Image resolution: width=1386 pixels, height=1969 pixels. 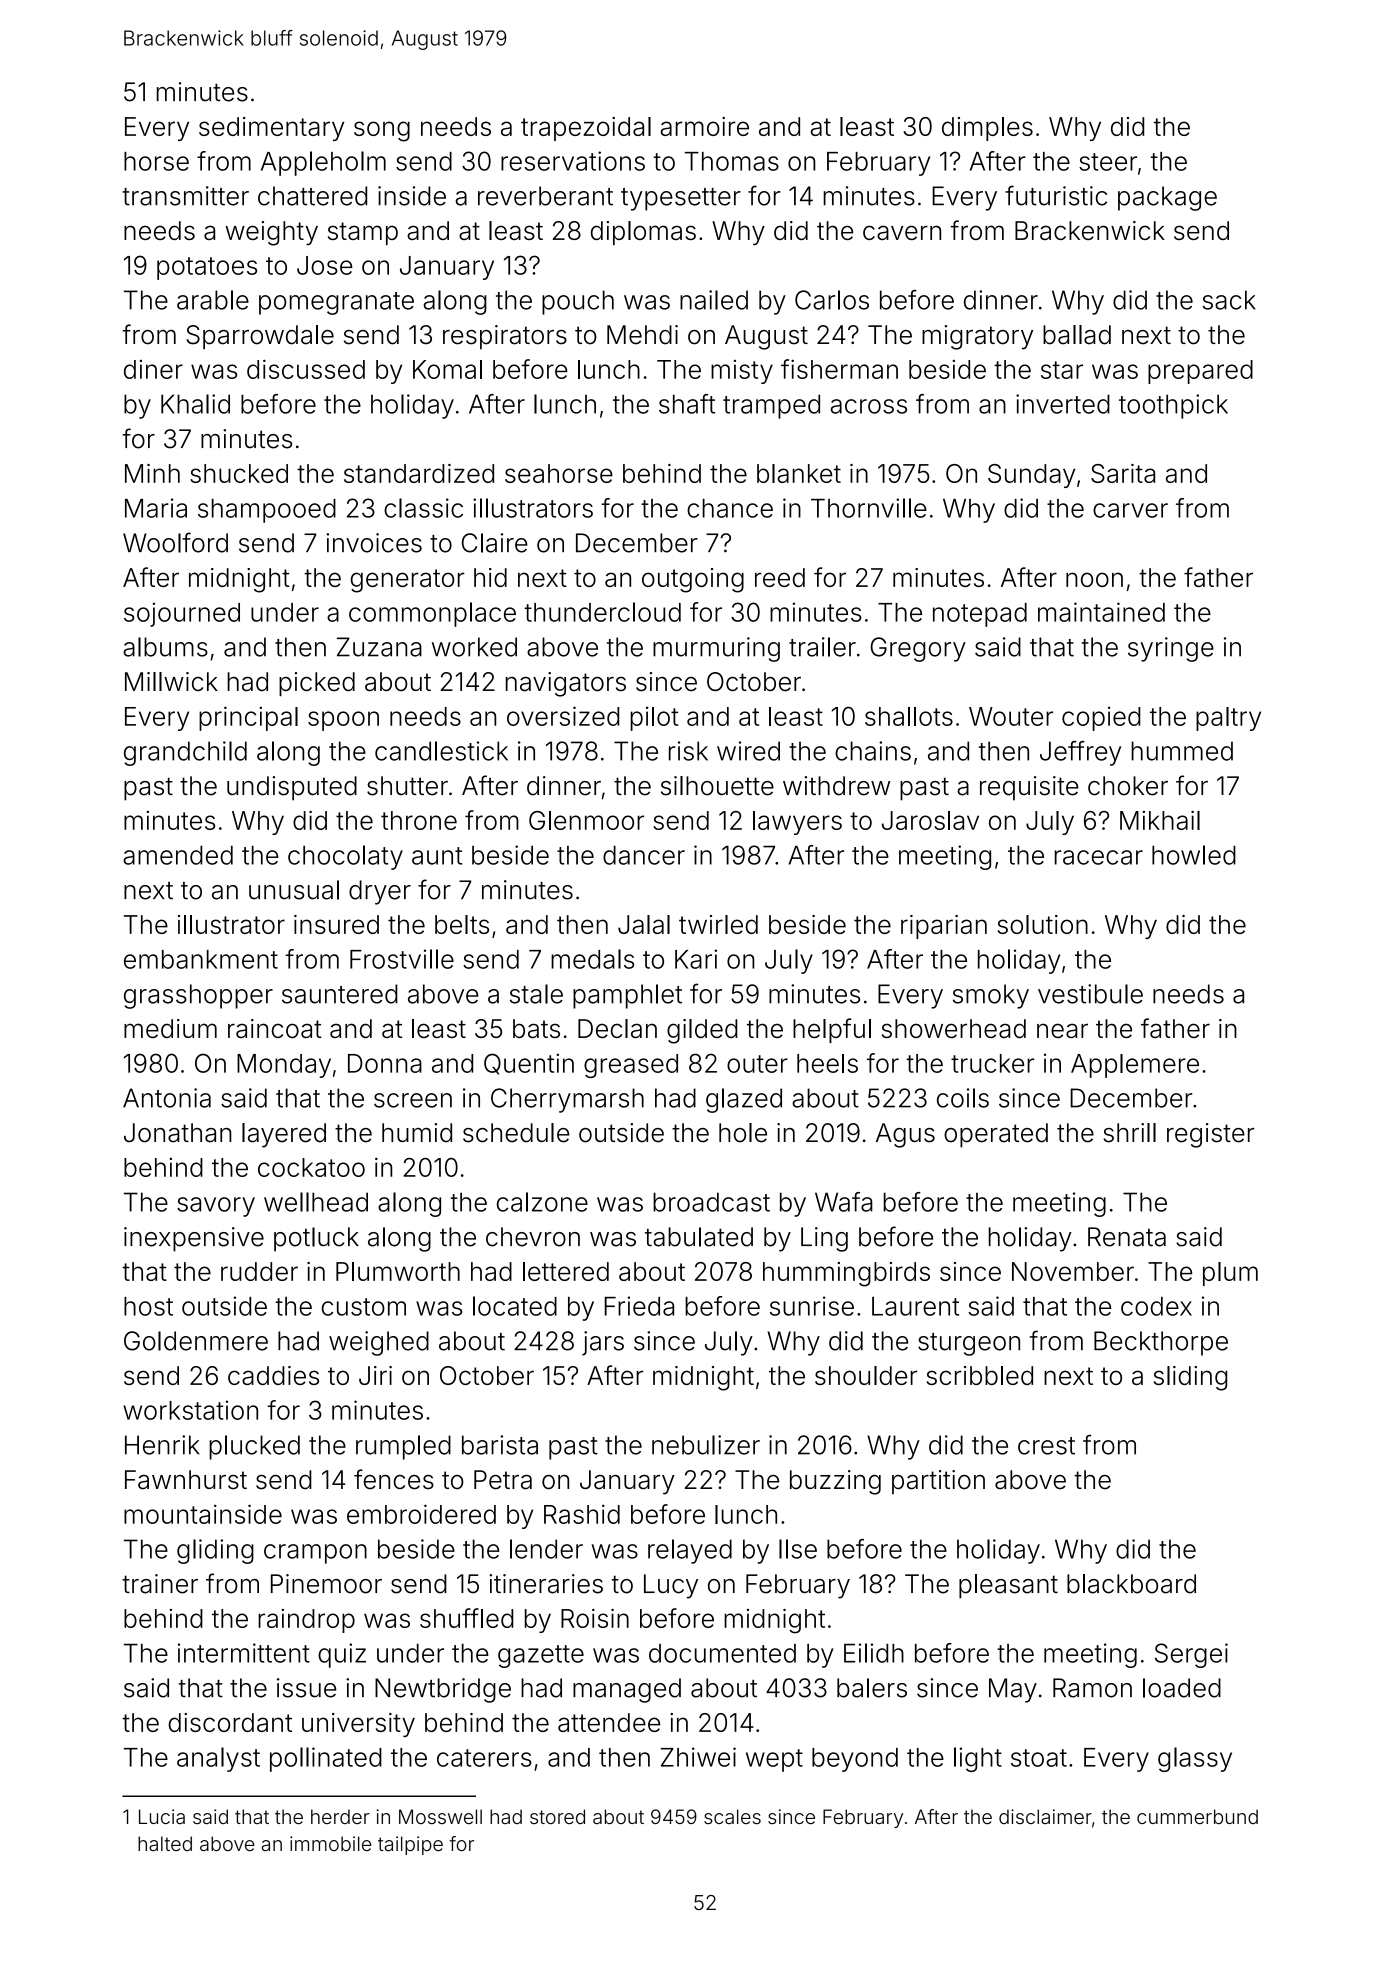 I want to click on riparian, so click(x=944, y=927).
